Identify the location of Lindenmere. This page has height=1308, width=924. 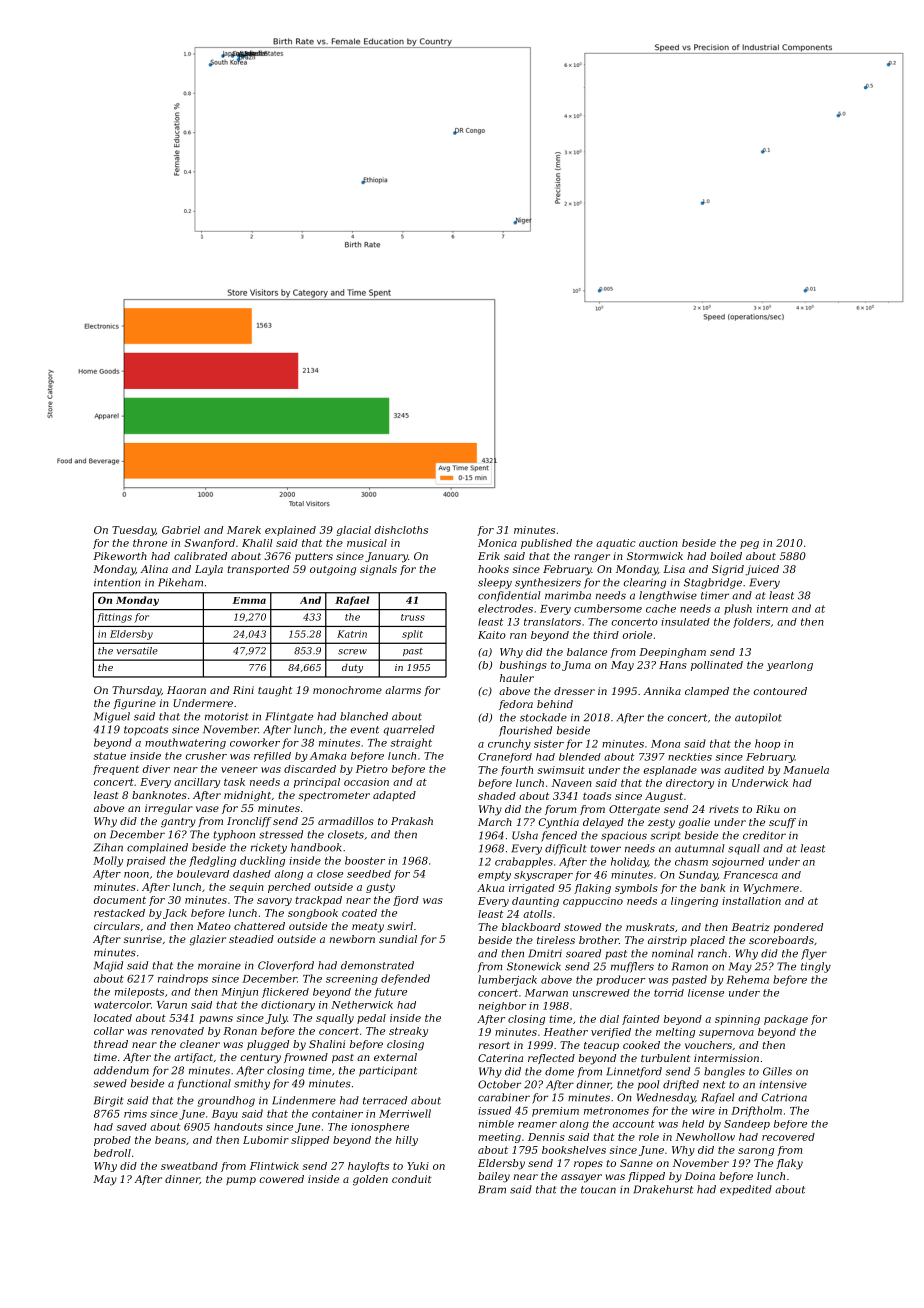
(304, 1100).
